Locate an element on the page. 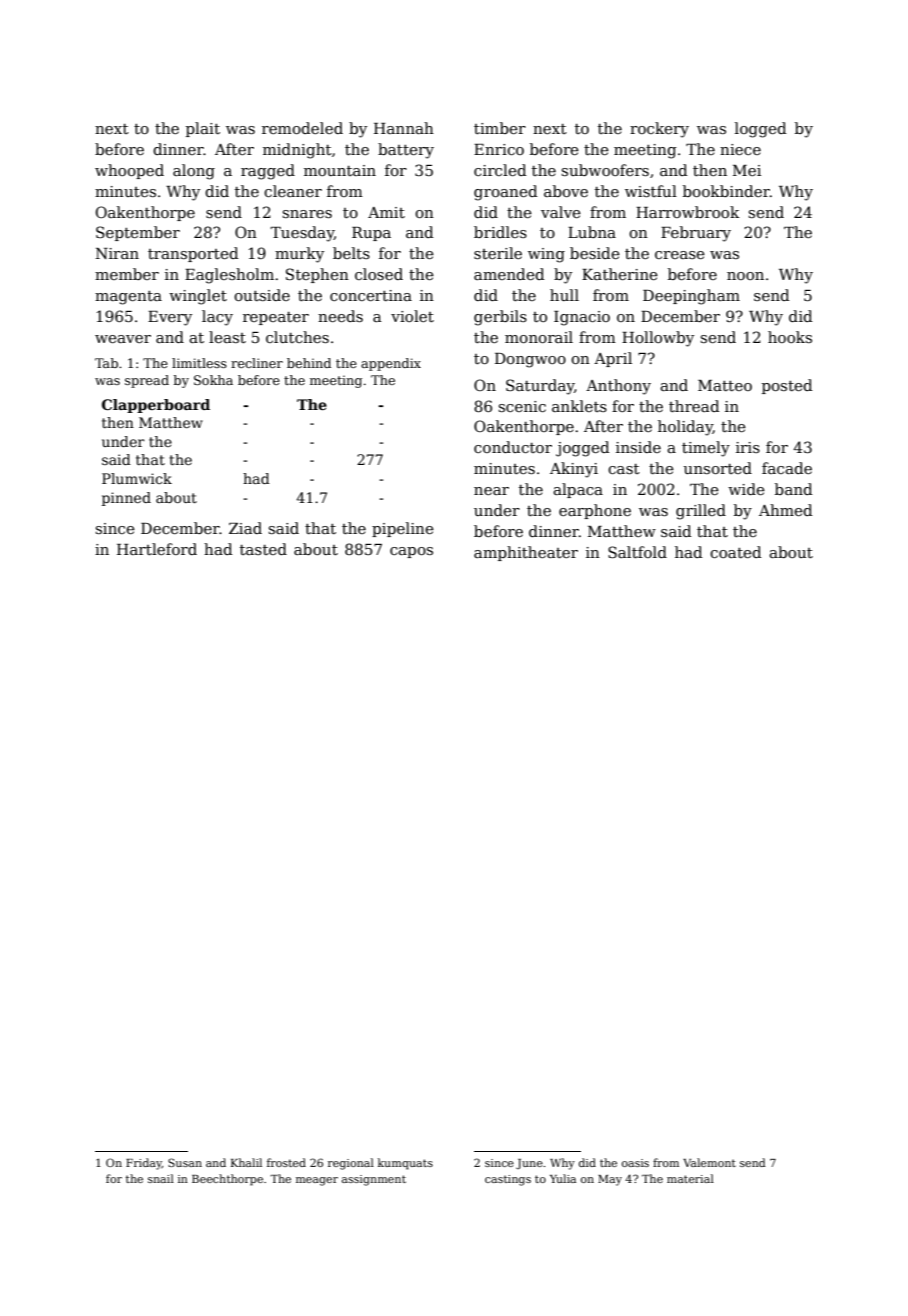 Image resolution: width=908 pixels, height=1316 pixels. Beechthorpe is located at coordinates (227, 1180).
